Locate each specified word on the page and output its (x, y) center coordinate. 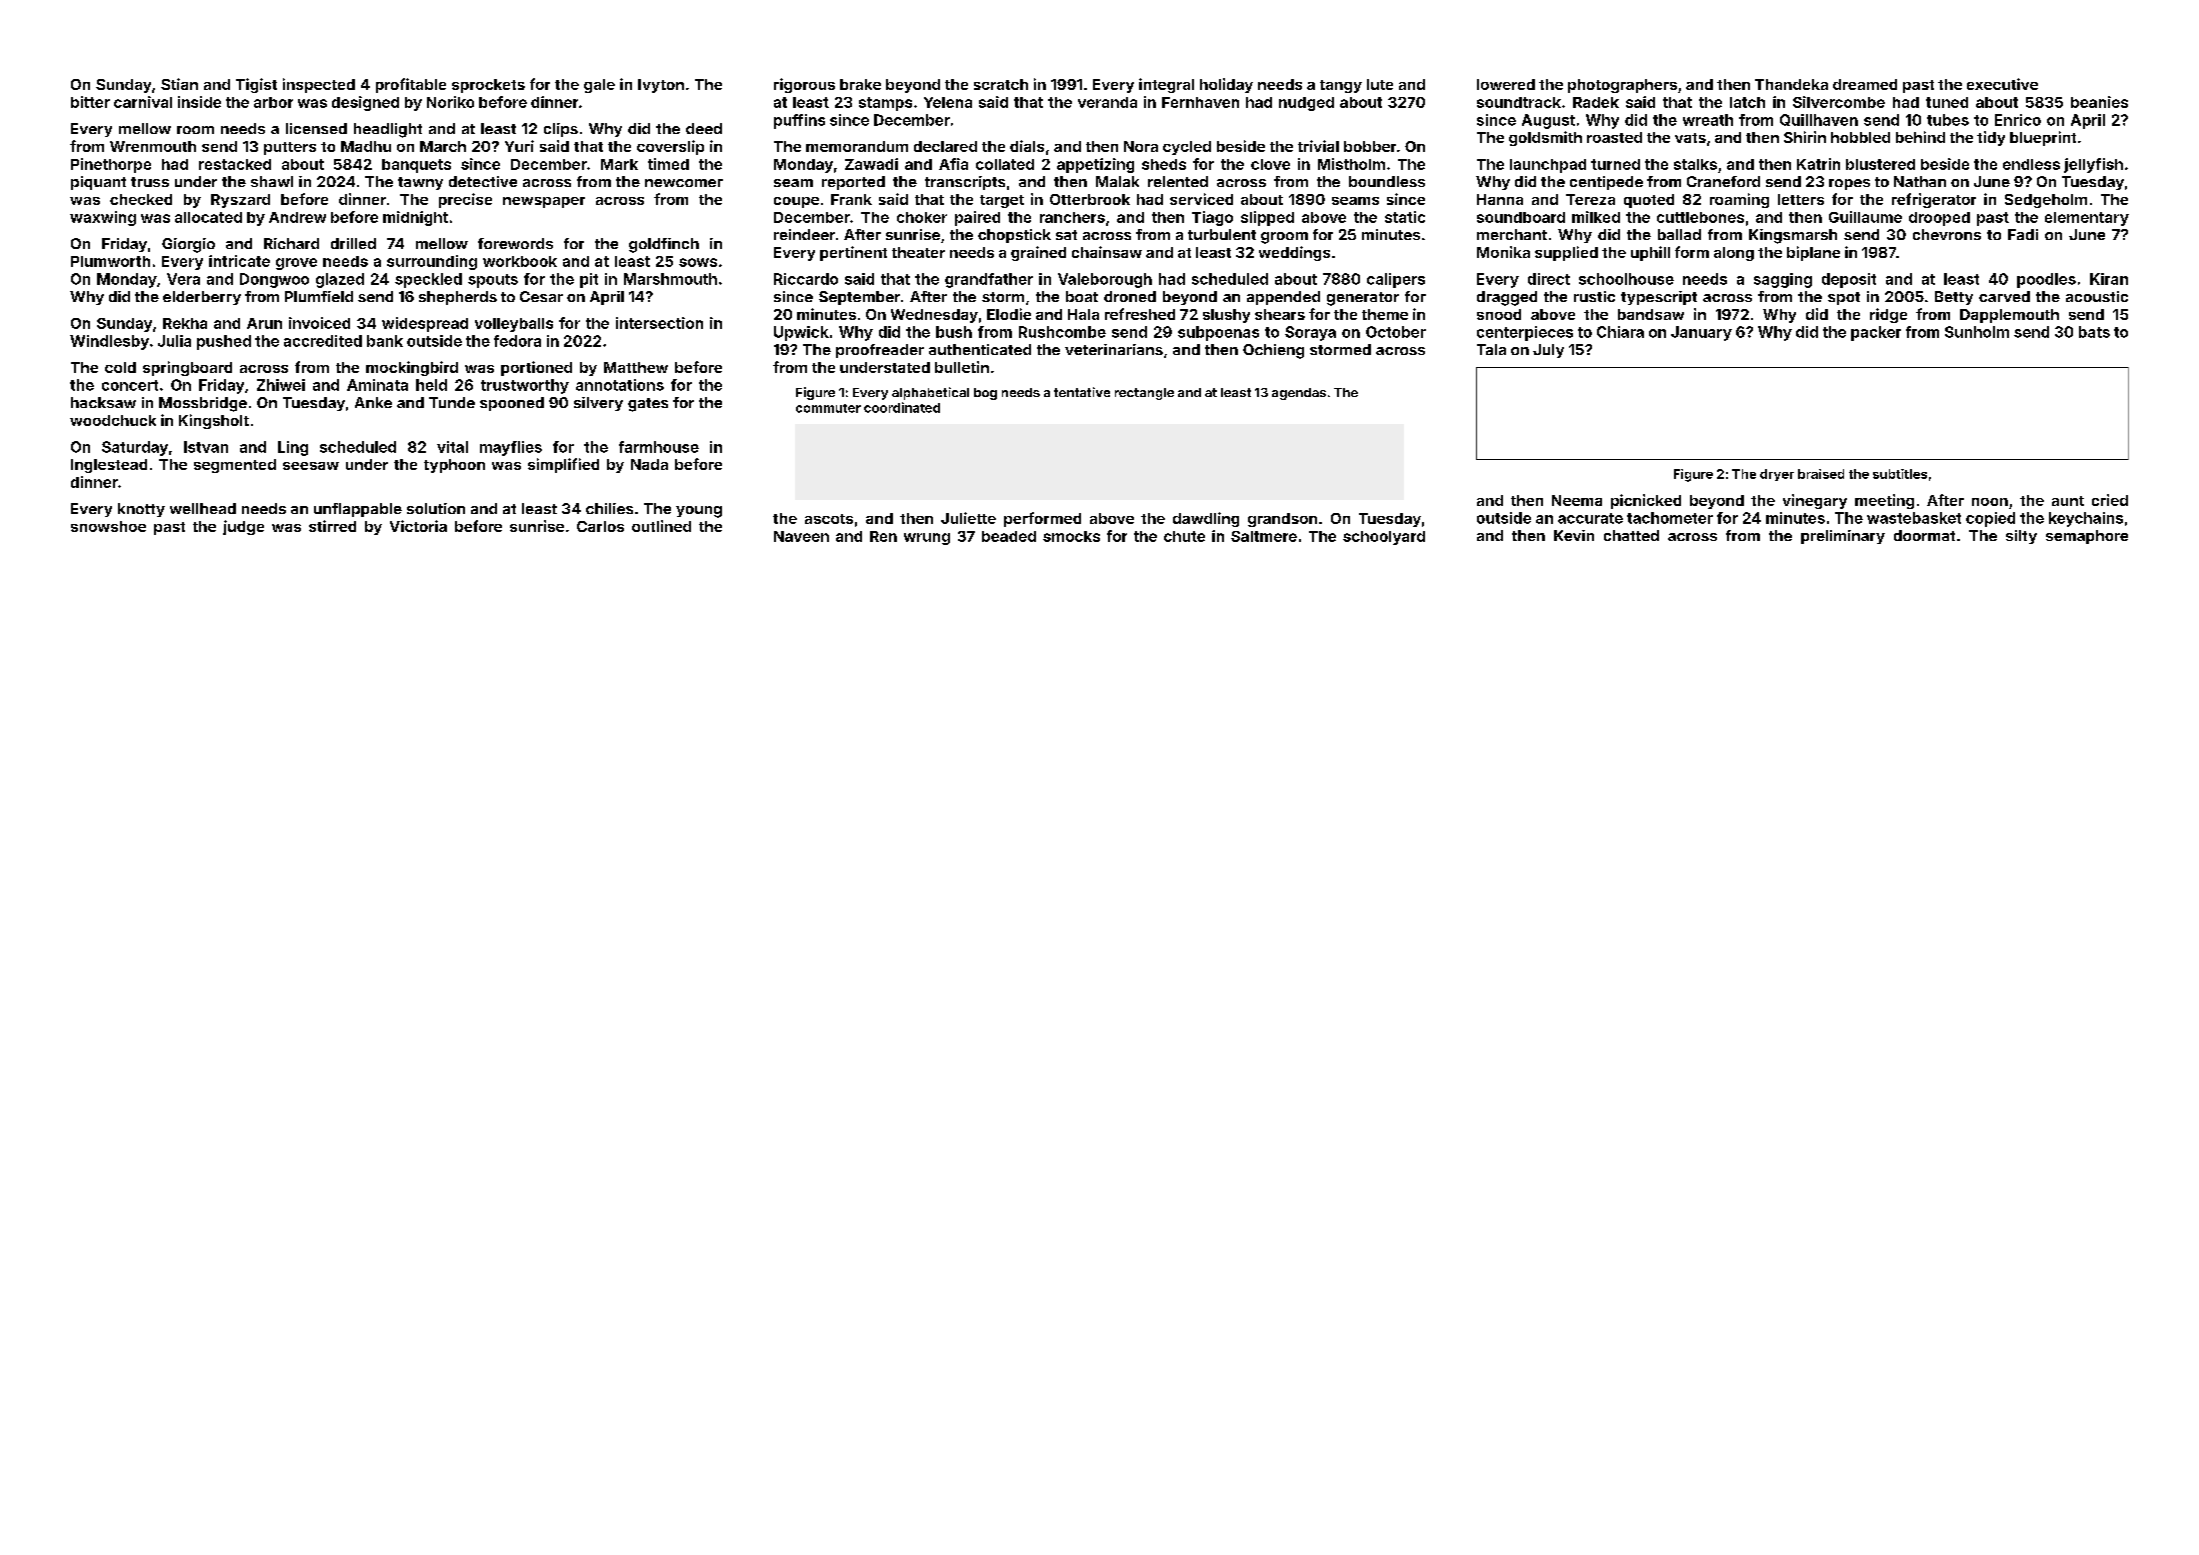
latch (1747, 102)
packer (1876, 333)
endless (2031, 164)
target (1002, 201)
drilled (353, 243)
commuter (828, 408)
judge (243, 527)
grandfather (989, 280)
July (1548, 351)
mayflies (511, 448)
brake (860, 84)
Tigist (256, 85)
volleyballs (514, 325)
